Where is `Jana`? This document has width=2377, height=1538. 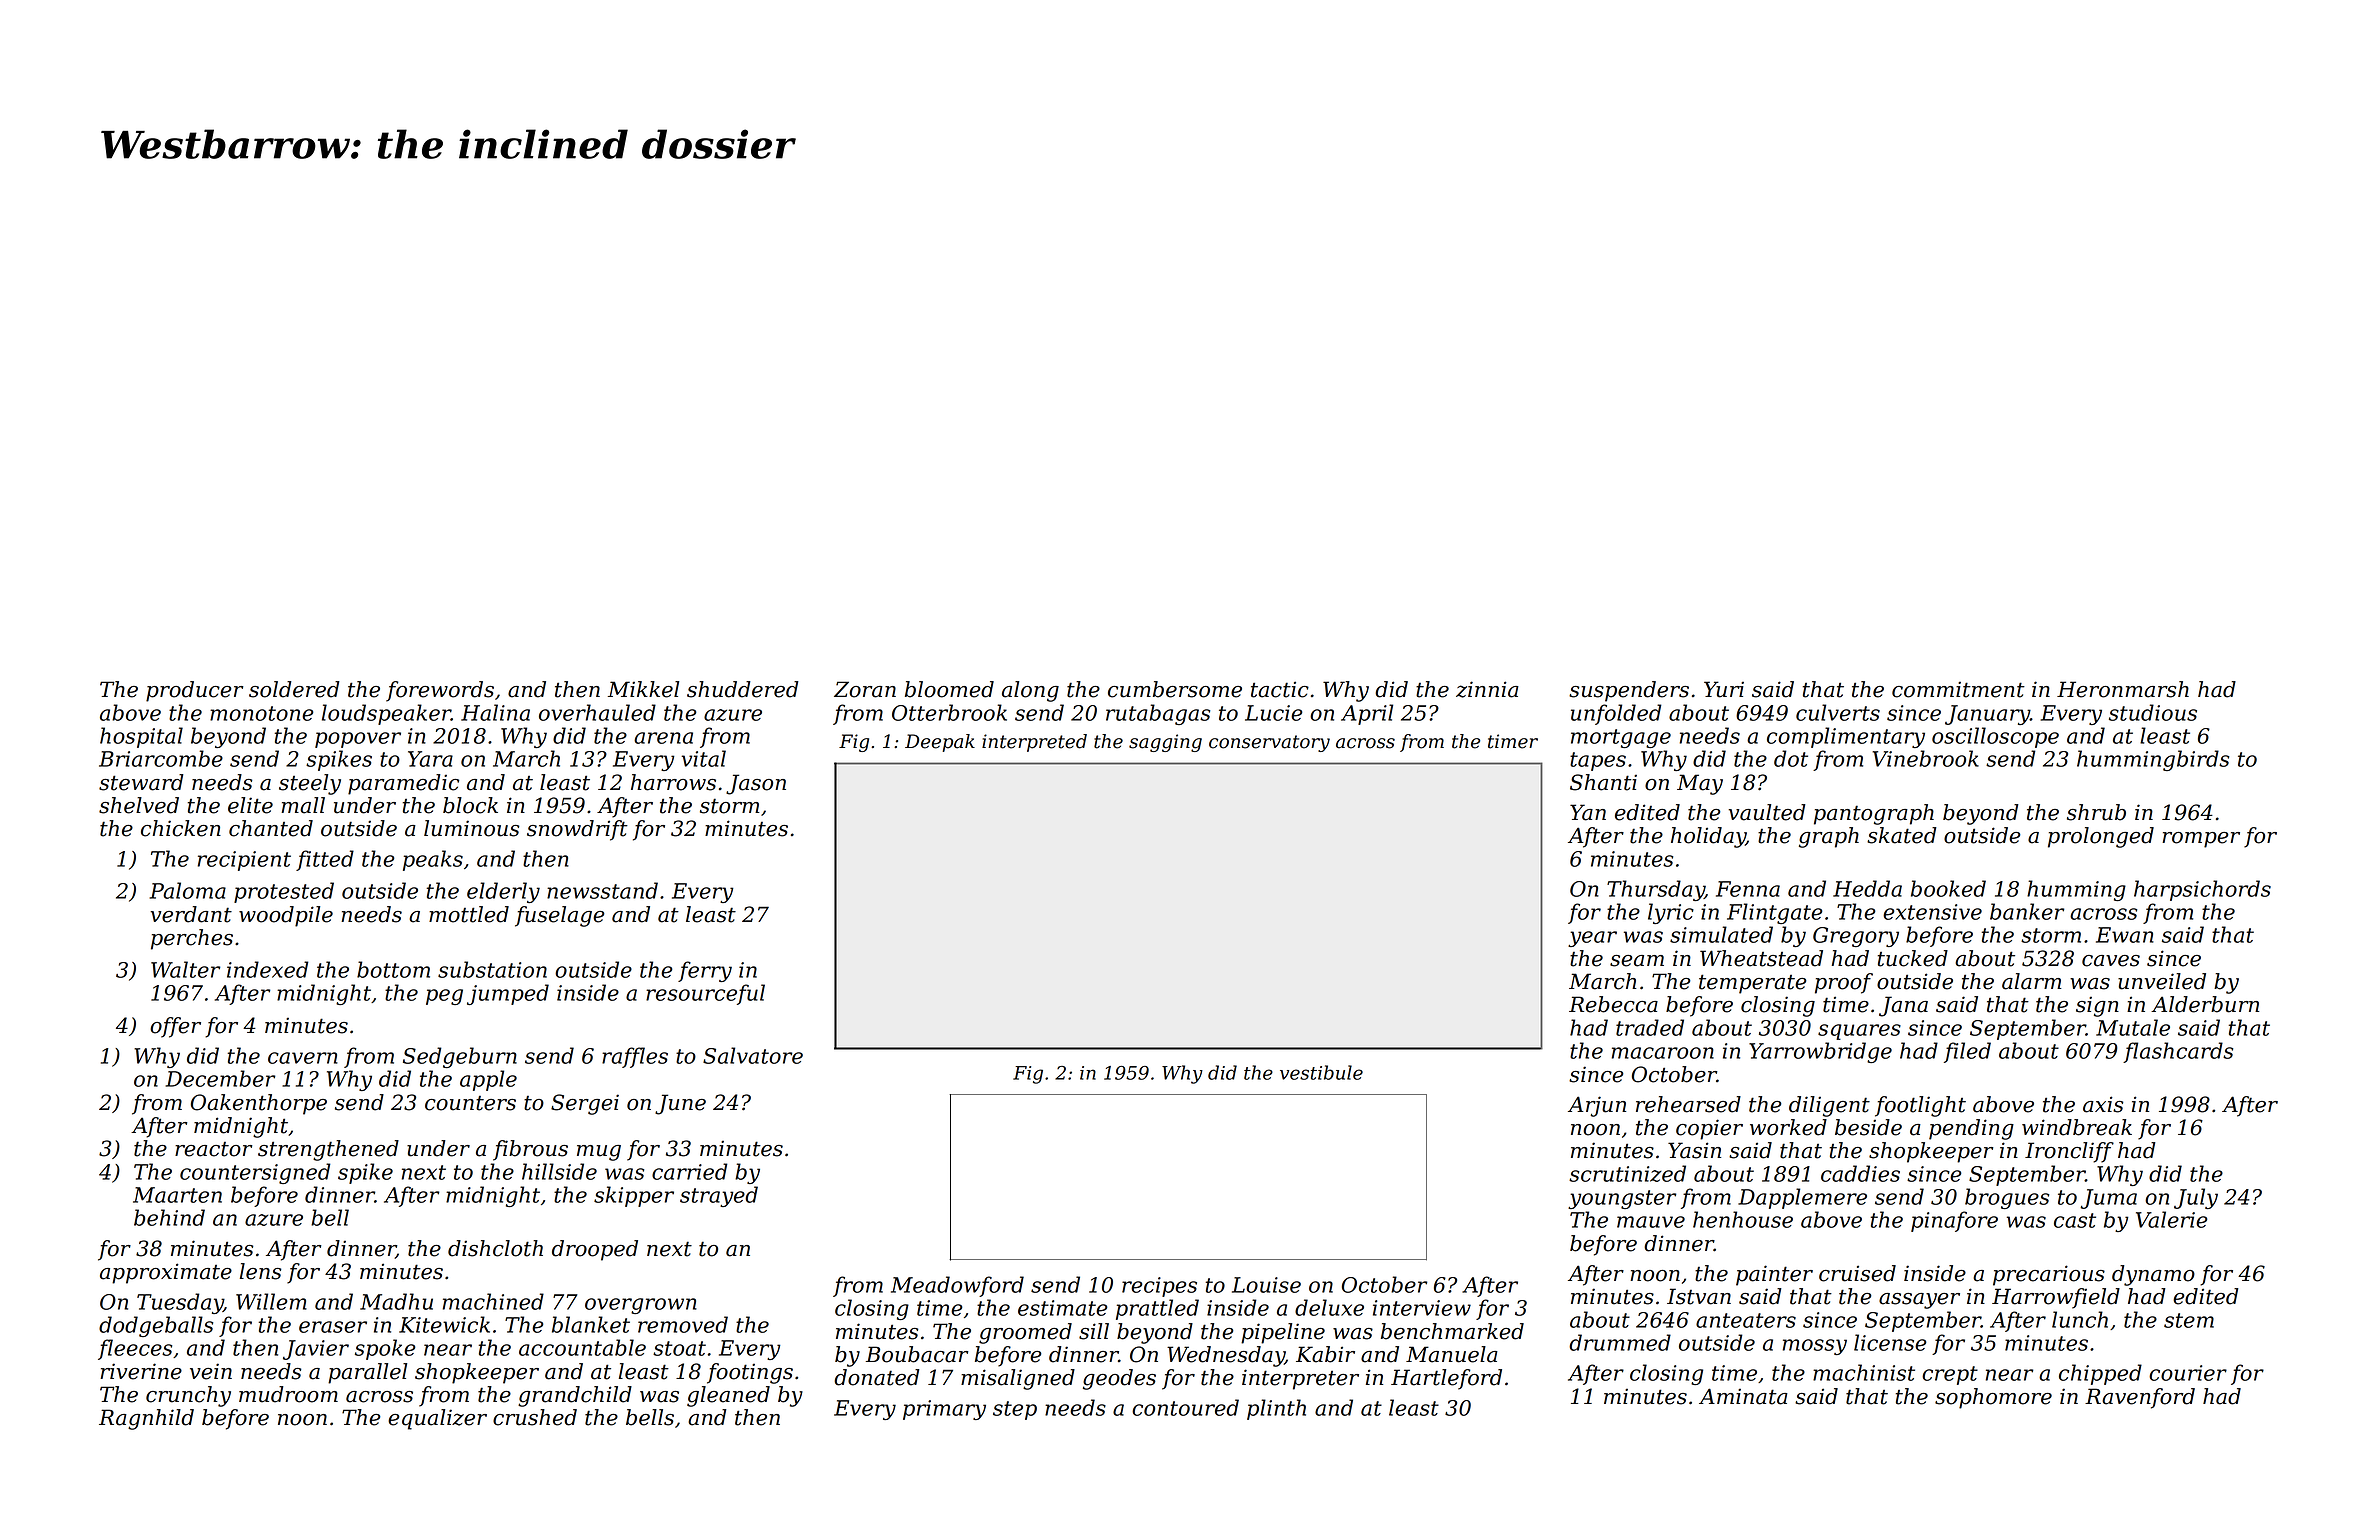 Jana is located at coordinates (1903, 1006).
